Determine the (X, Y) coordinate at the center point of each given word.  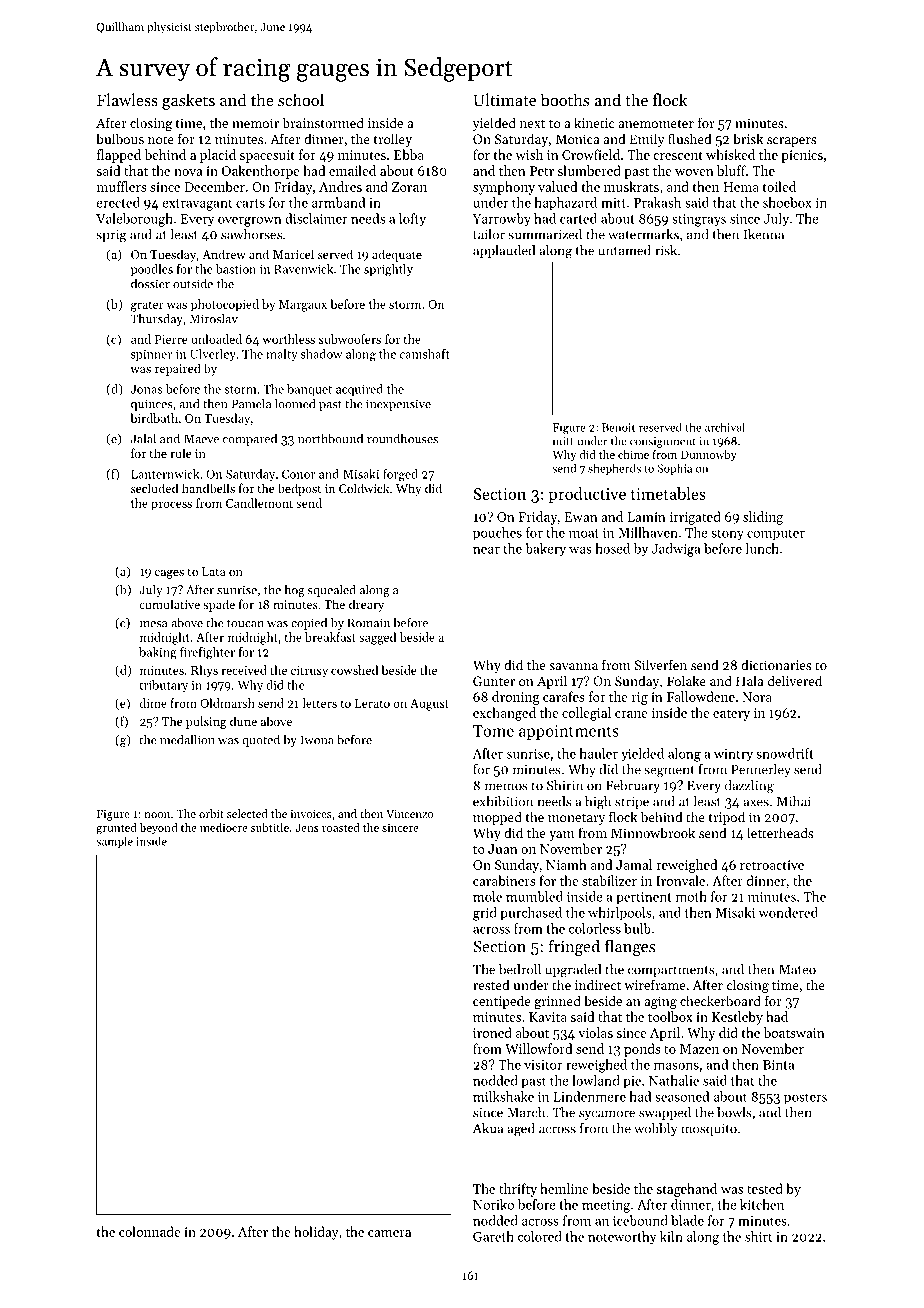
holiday (316, 1233)
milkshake (503, 1096)
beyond (158, 829)
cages (169, 574)
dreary (366, 605)
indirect (598, 984)
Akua (488, 1128)
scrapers (792, 142)
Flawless (127, 99)
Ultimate (505, 99)
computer (776, 535)
